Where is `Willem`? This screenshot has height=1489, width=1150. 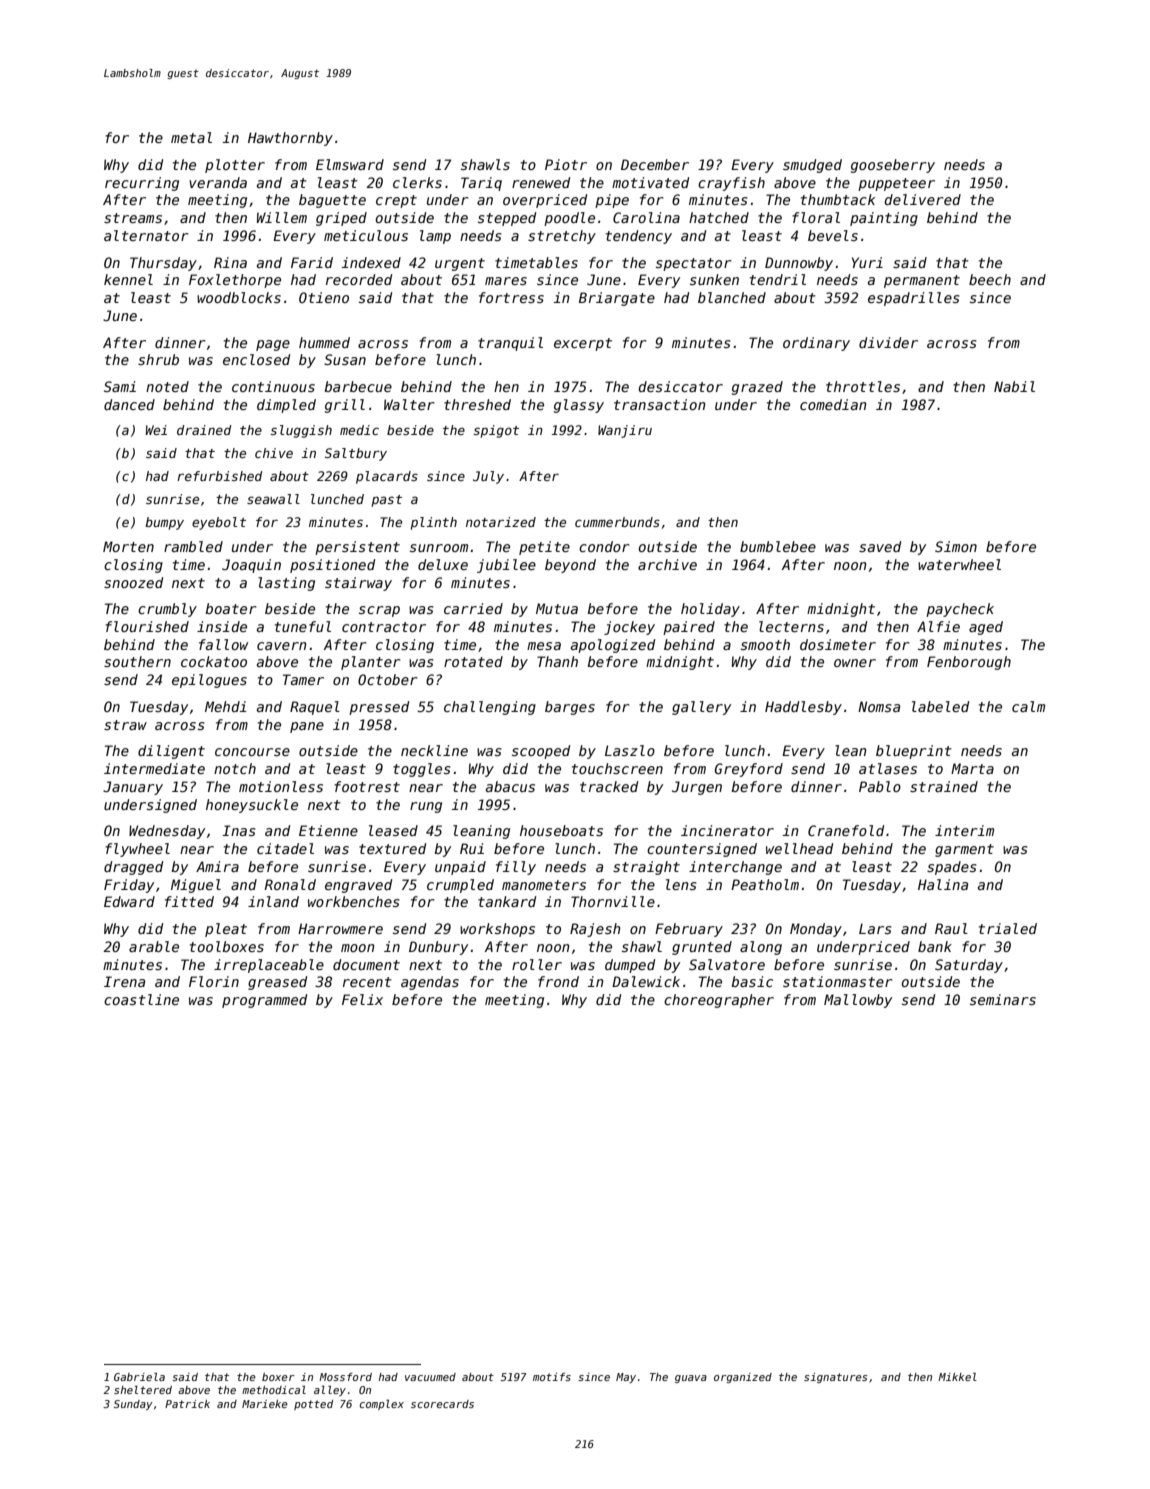 Willem is located at coordinates (282, 217).
